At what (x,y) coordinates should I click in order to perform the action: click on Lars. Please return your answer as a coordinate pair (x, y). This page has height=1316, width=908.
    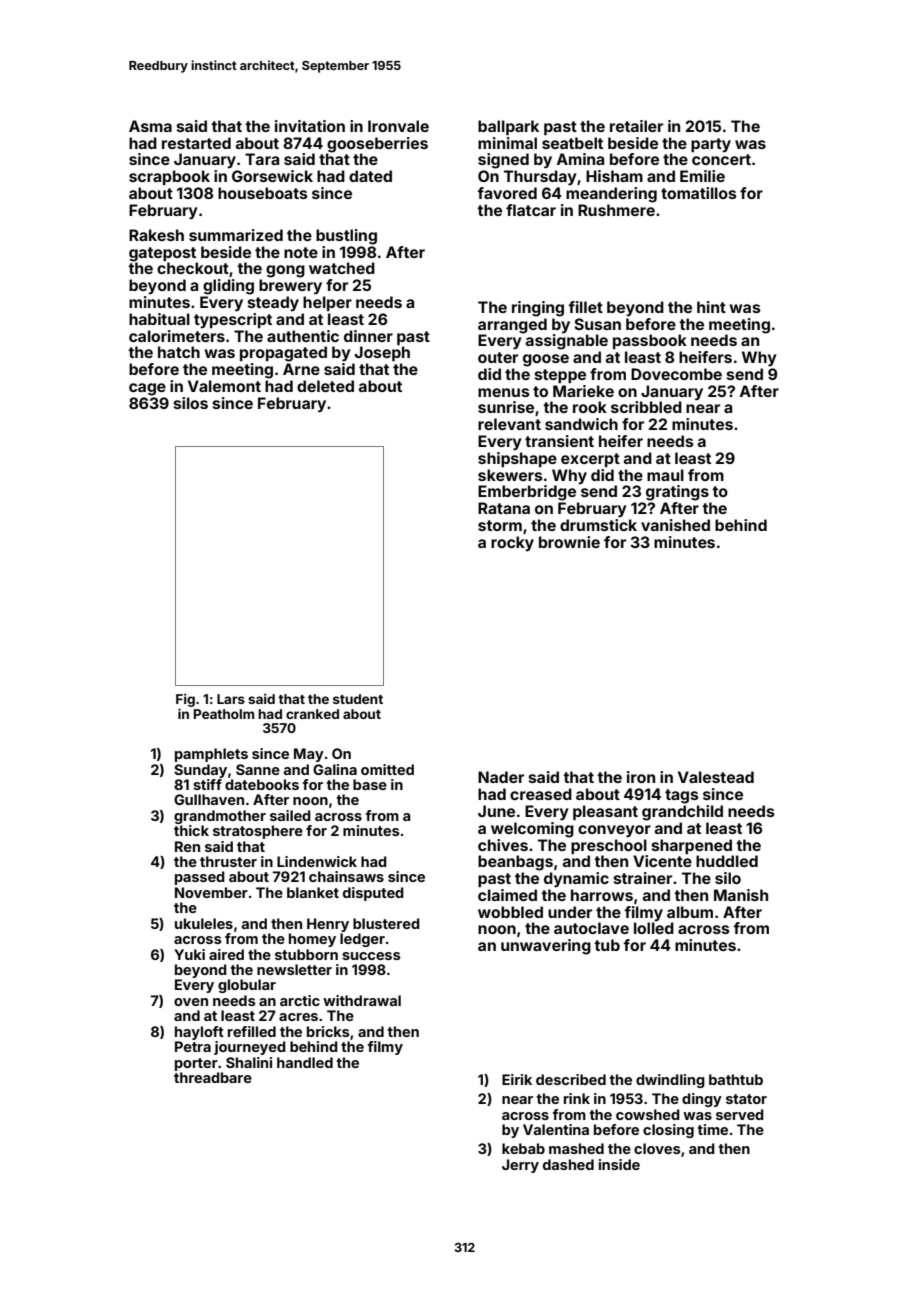
    Looking at the image, I should click on (231, 699).
